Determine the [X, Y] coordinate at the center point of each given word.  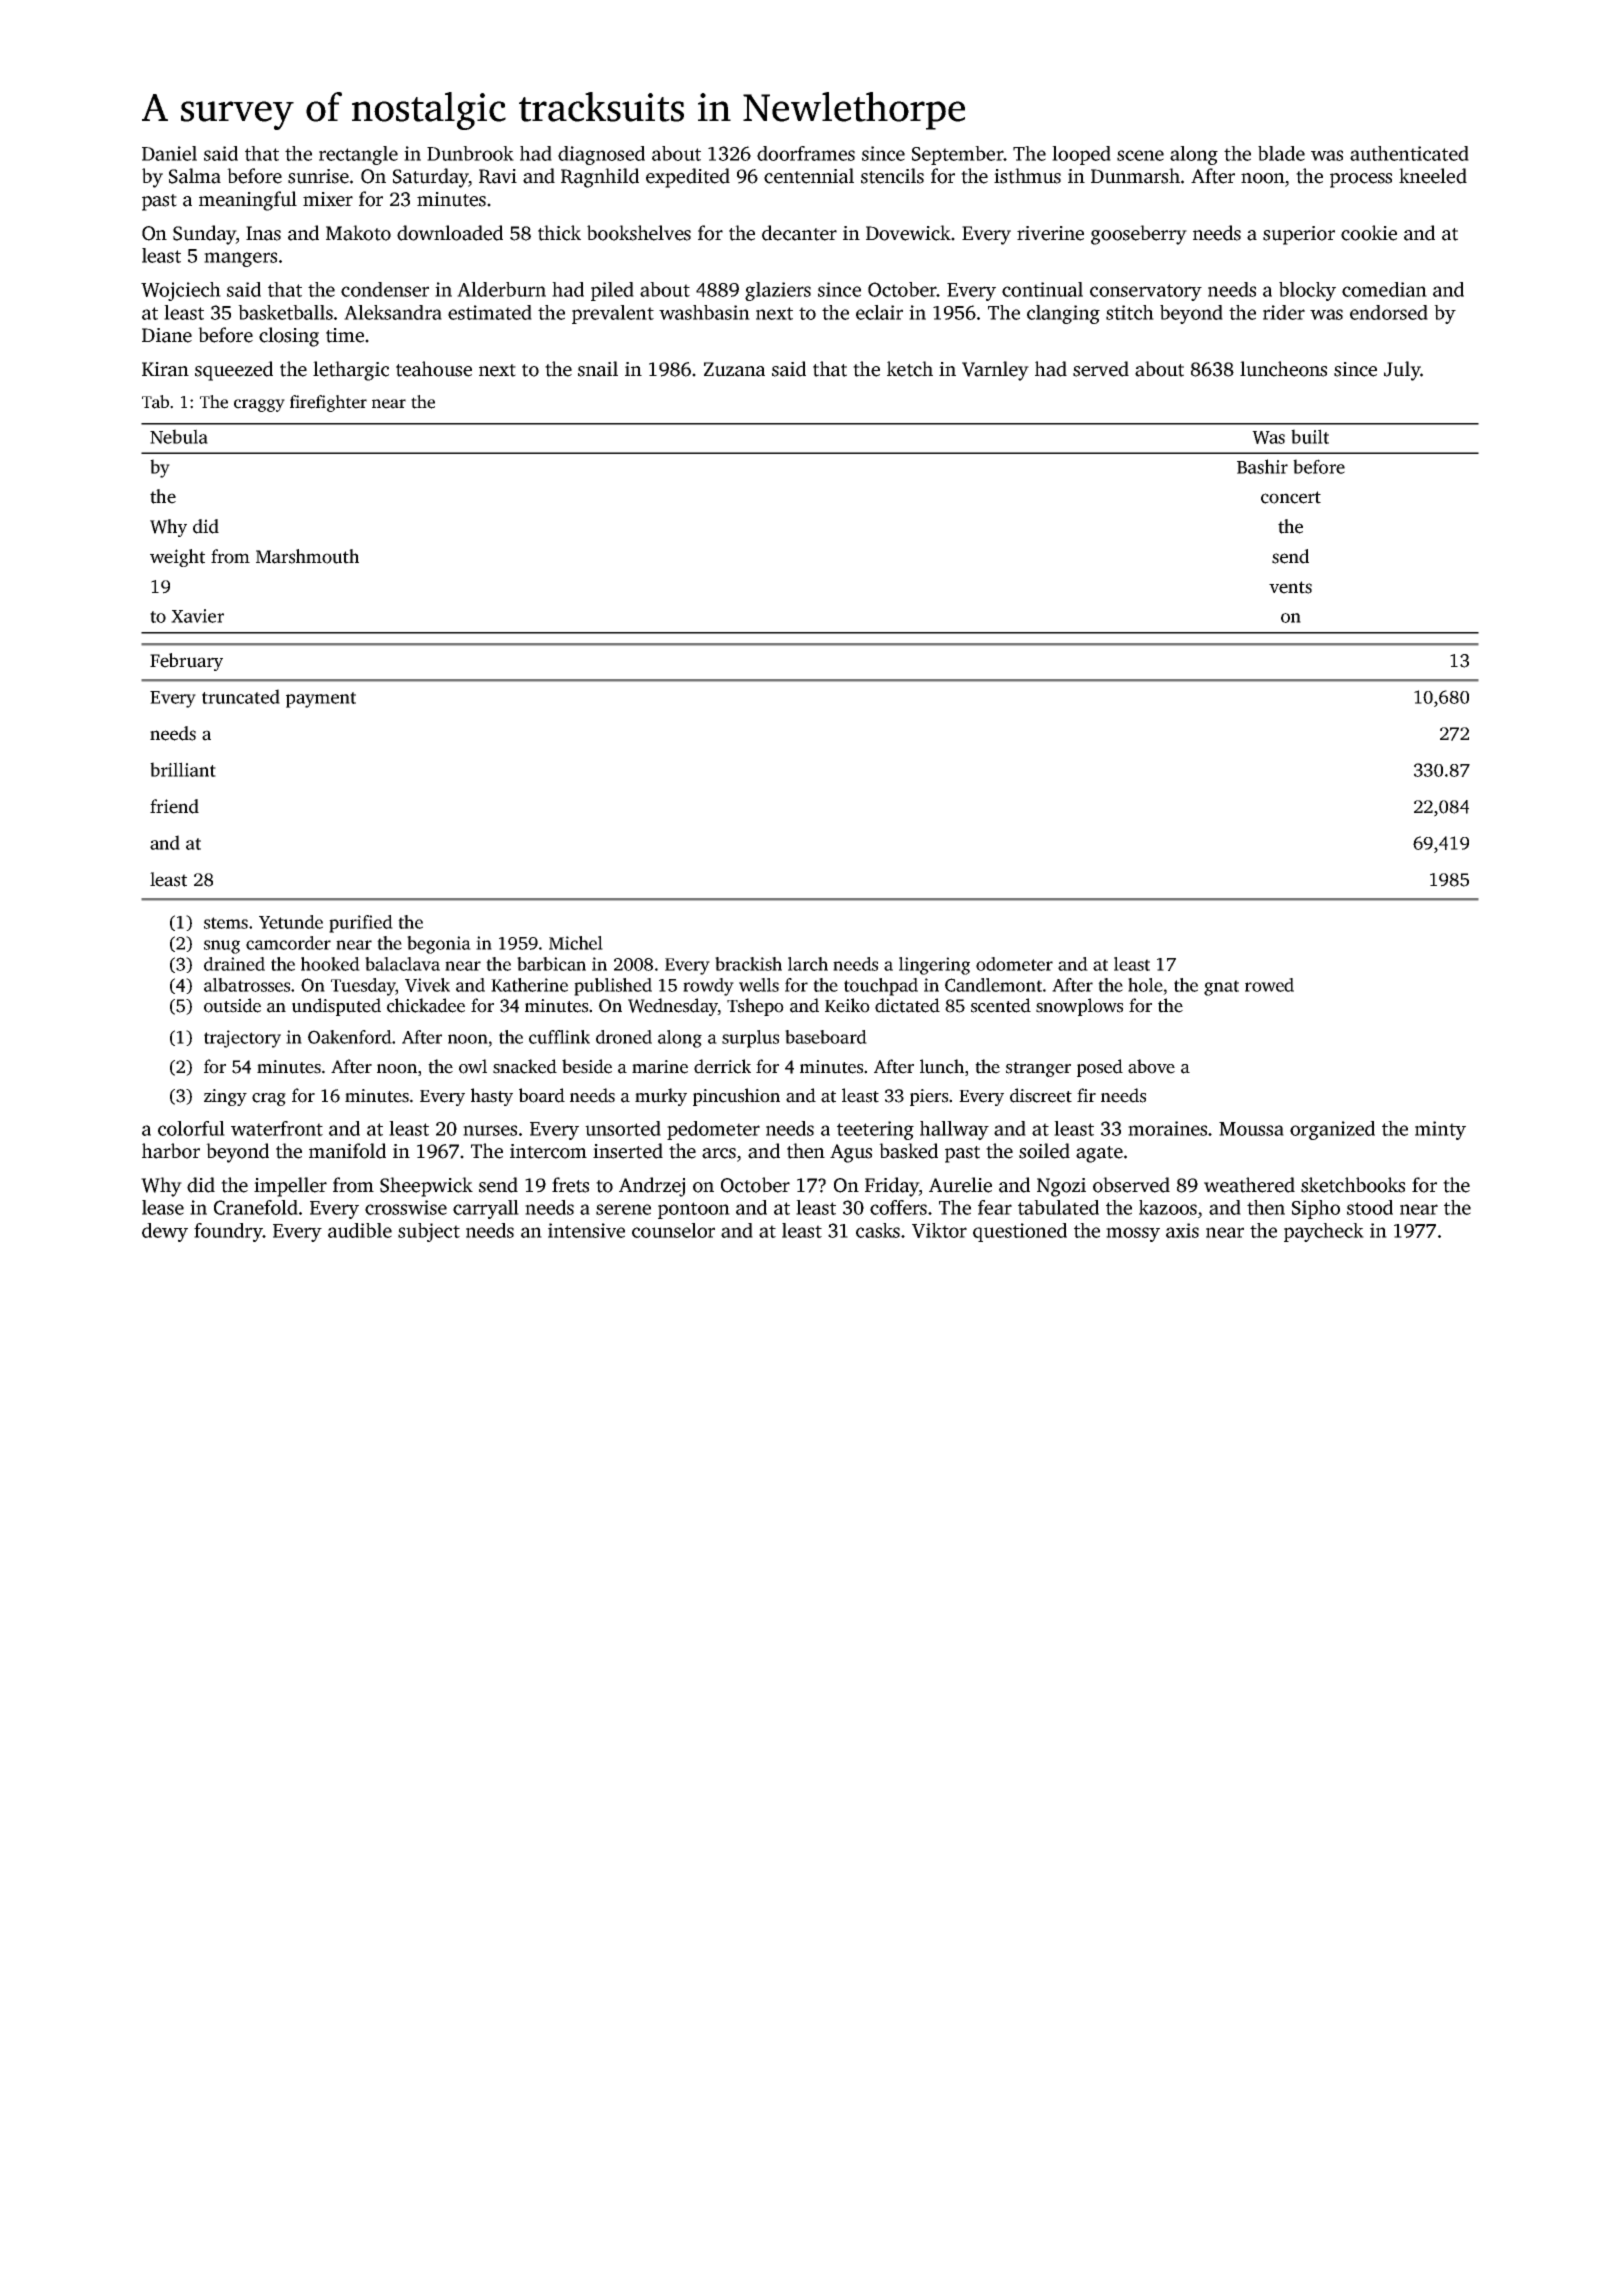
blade [1281, 153]
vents [1290, 587]
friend [174, 806]
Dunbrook [470, 153]
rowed [1269, 985]
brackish [748, 964]
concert [1291, 497]
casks [878, 1230]
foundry [228, 1232]
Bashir [1262, 466]
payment [321, 700]
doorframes [806, 153]
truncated [241, 696]
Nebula [179, 436]
